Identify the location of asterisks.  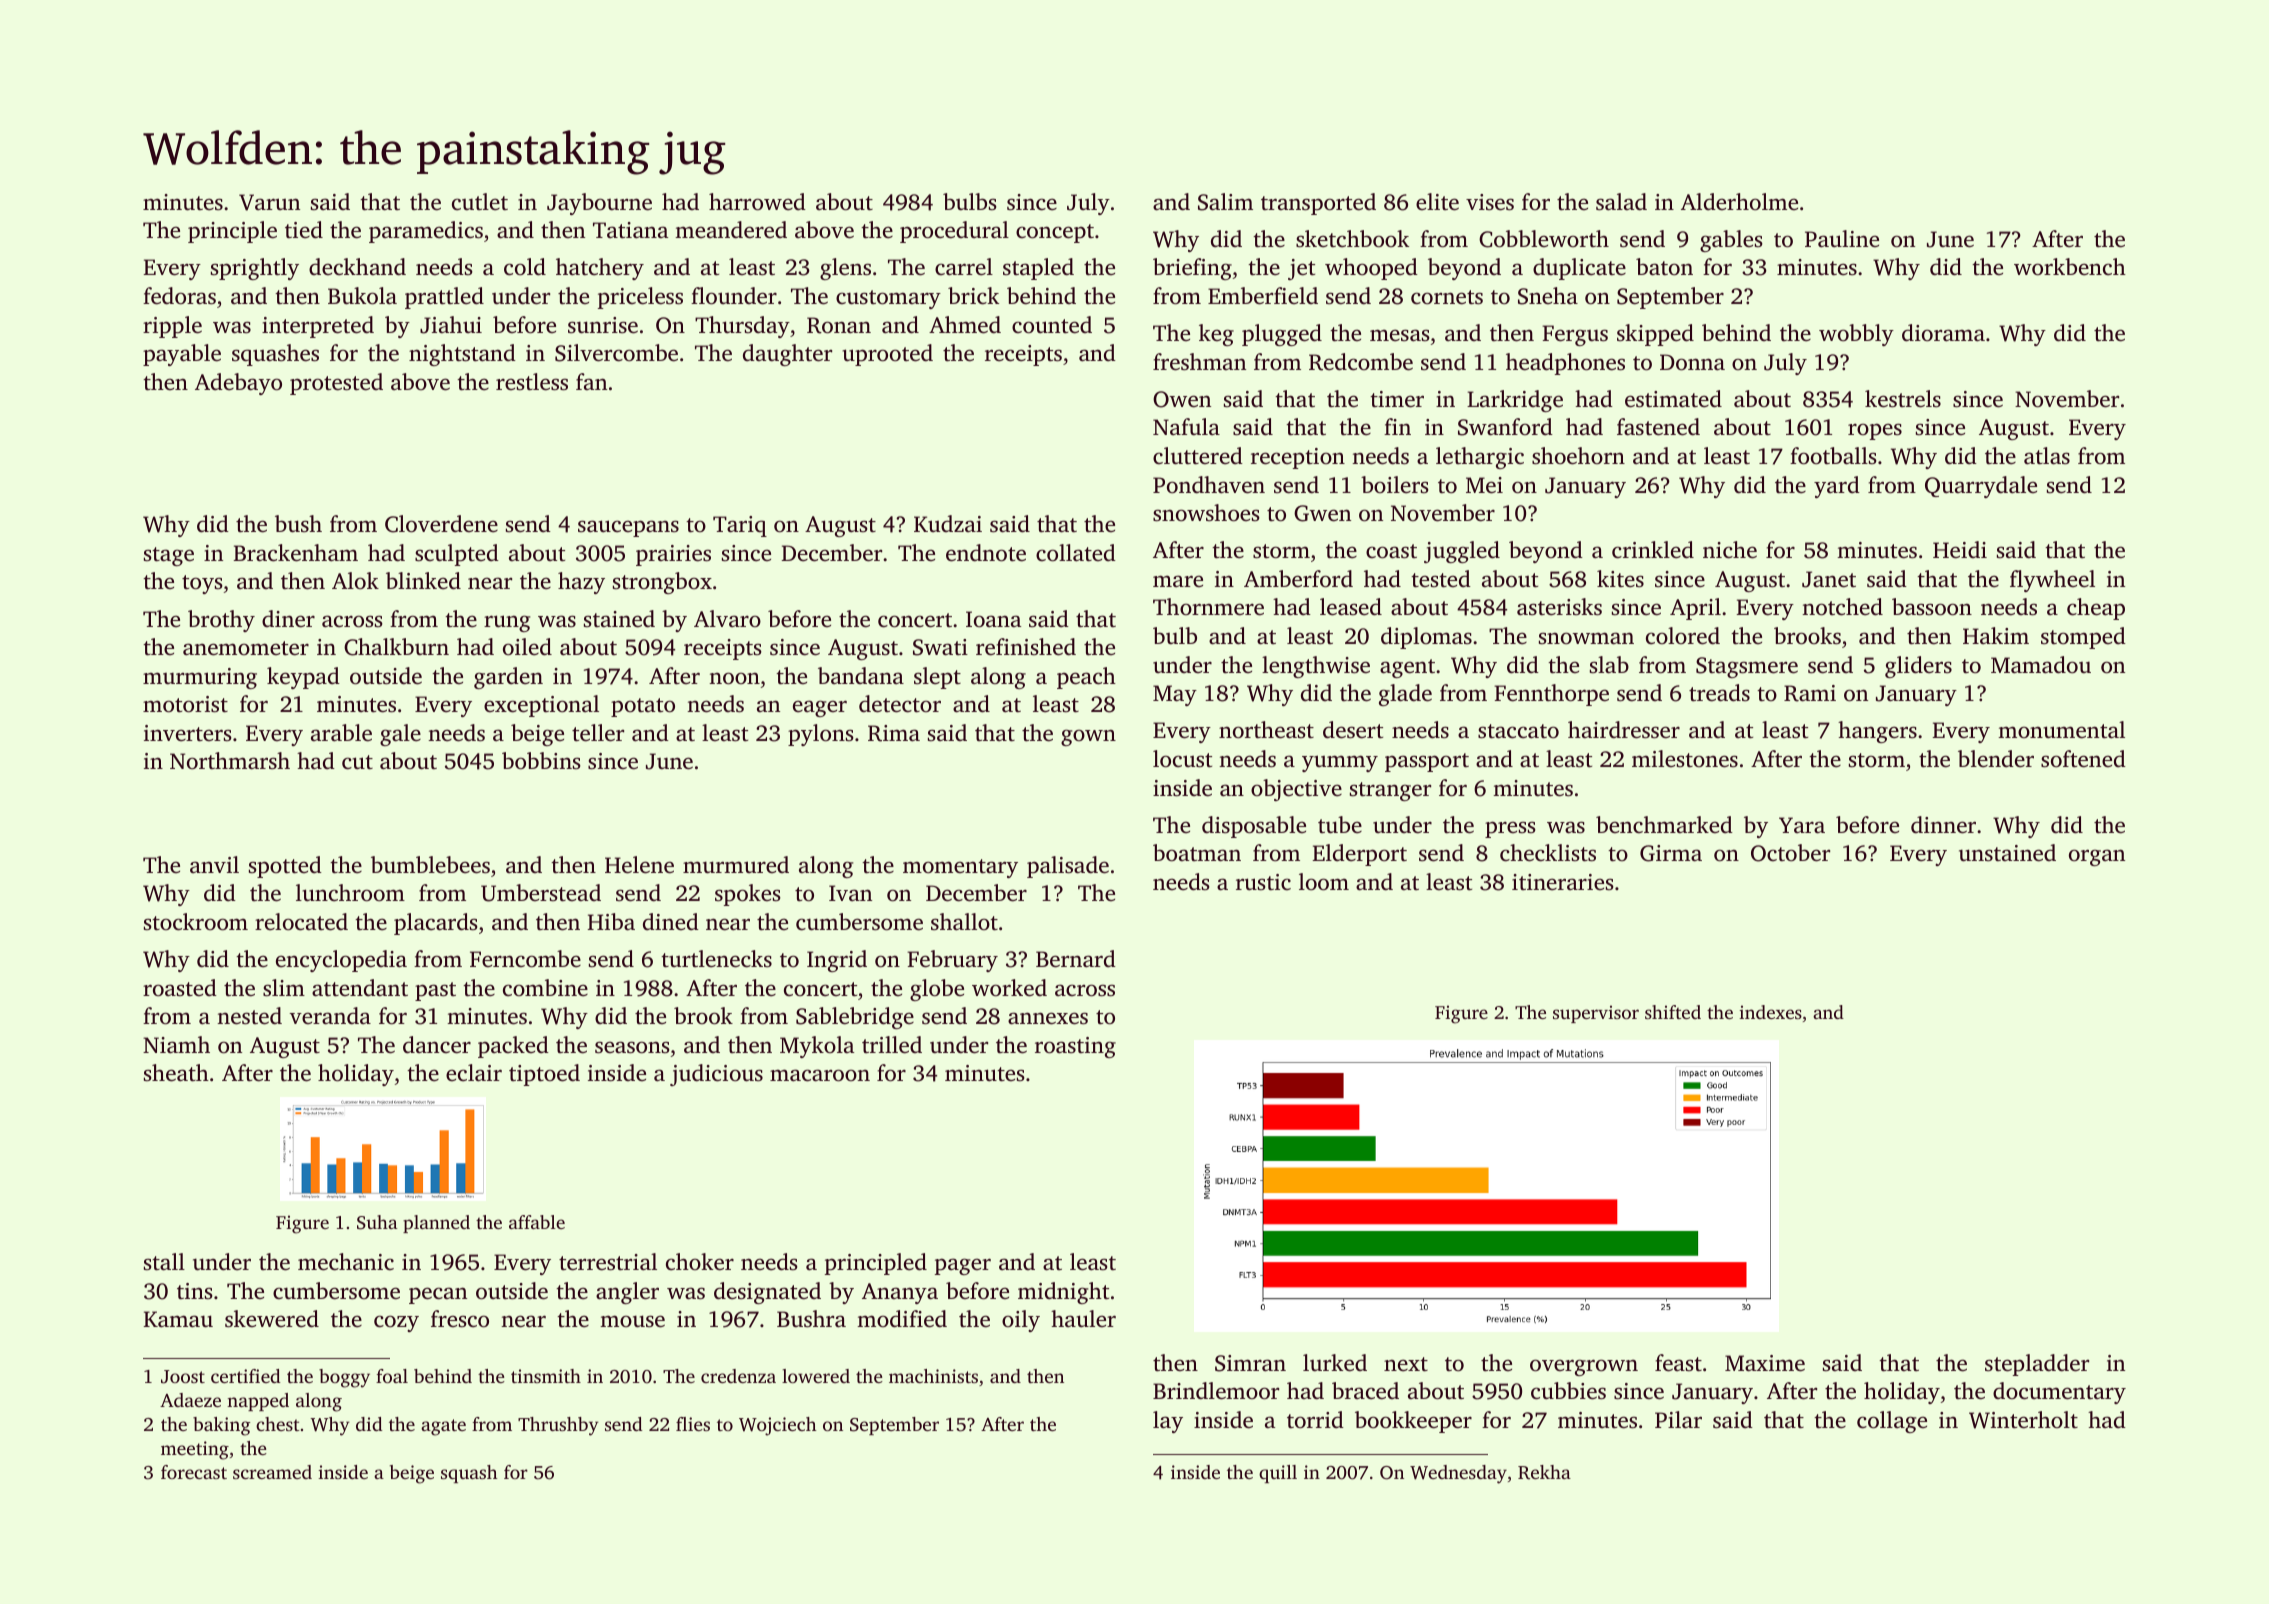
(1559, 607).
